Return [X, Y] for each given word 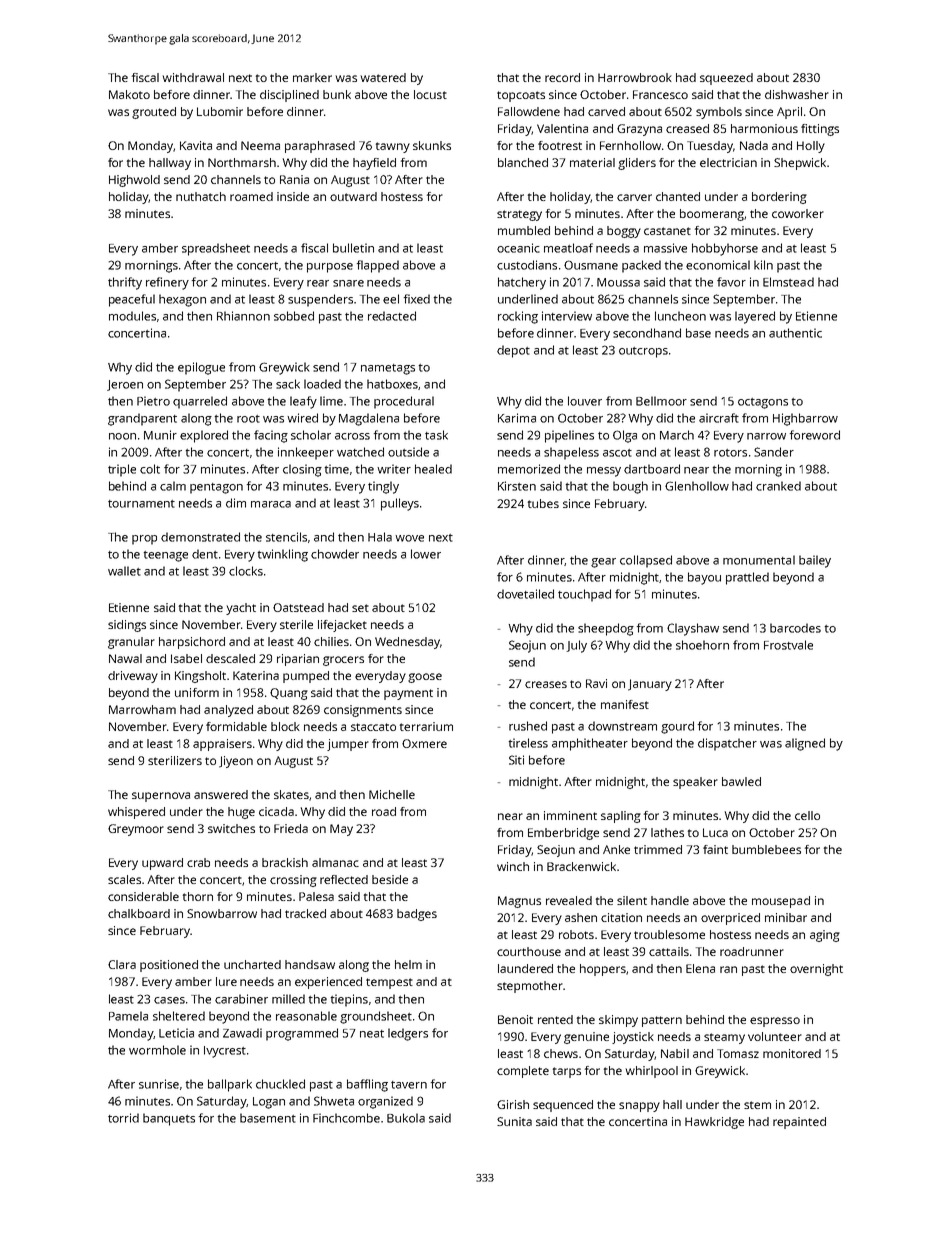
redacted [392, 316]
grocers [343, 661]
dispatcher [727, 744]
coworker [798, 213]
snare [348, 283]
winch [513, 866]
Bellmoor [661, 401]
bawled [741, 781]
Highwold [134, 181]
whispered [136, 813]
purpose [330, 268]
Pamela [128, 1016]
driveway [133, 677]
